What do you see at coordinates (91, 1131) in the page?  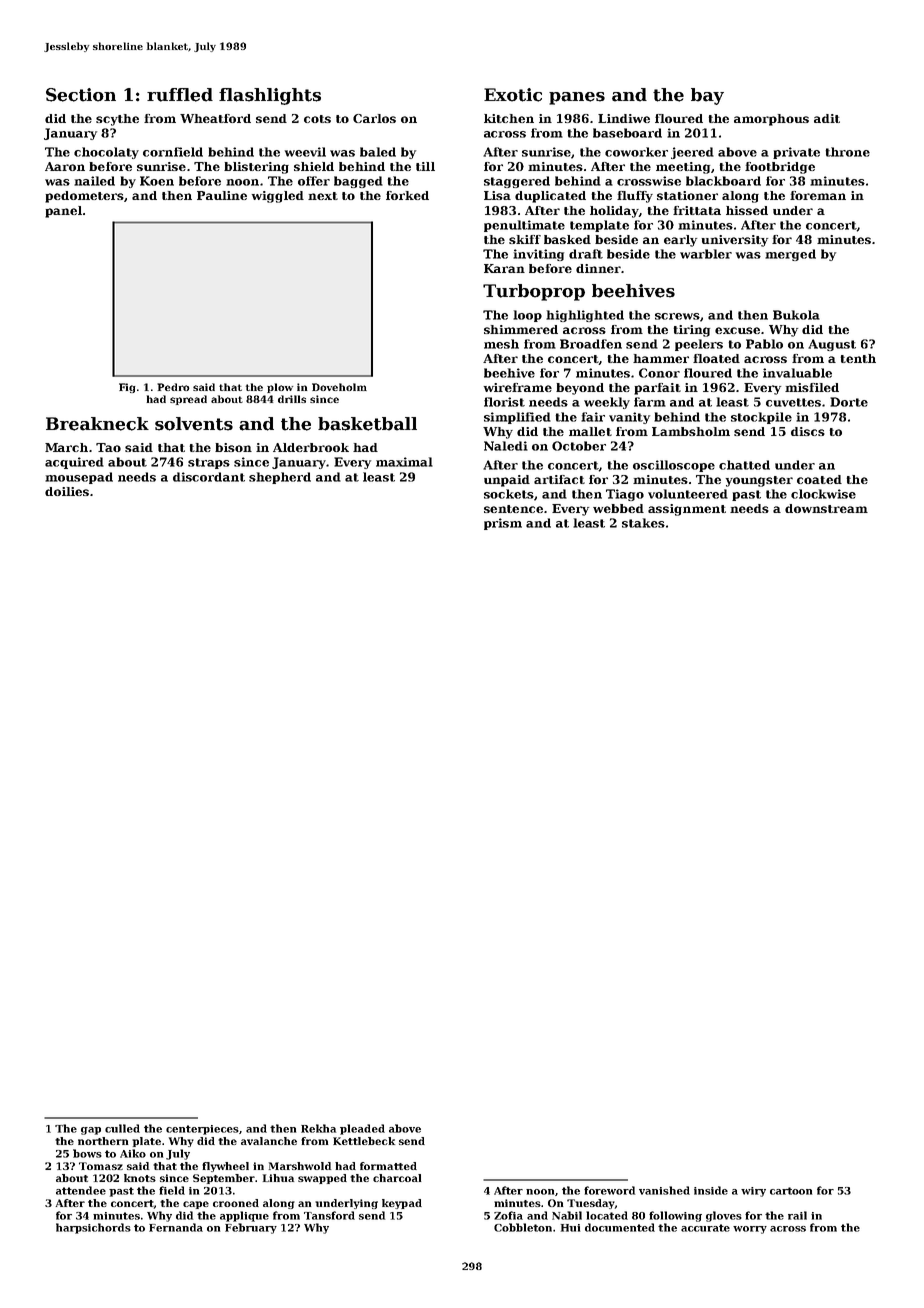 I see `gap` at bounding box center [91, 1131].
